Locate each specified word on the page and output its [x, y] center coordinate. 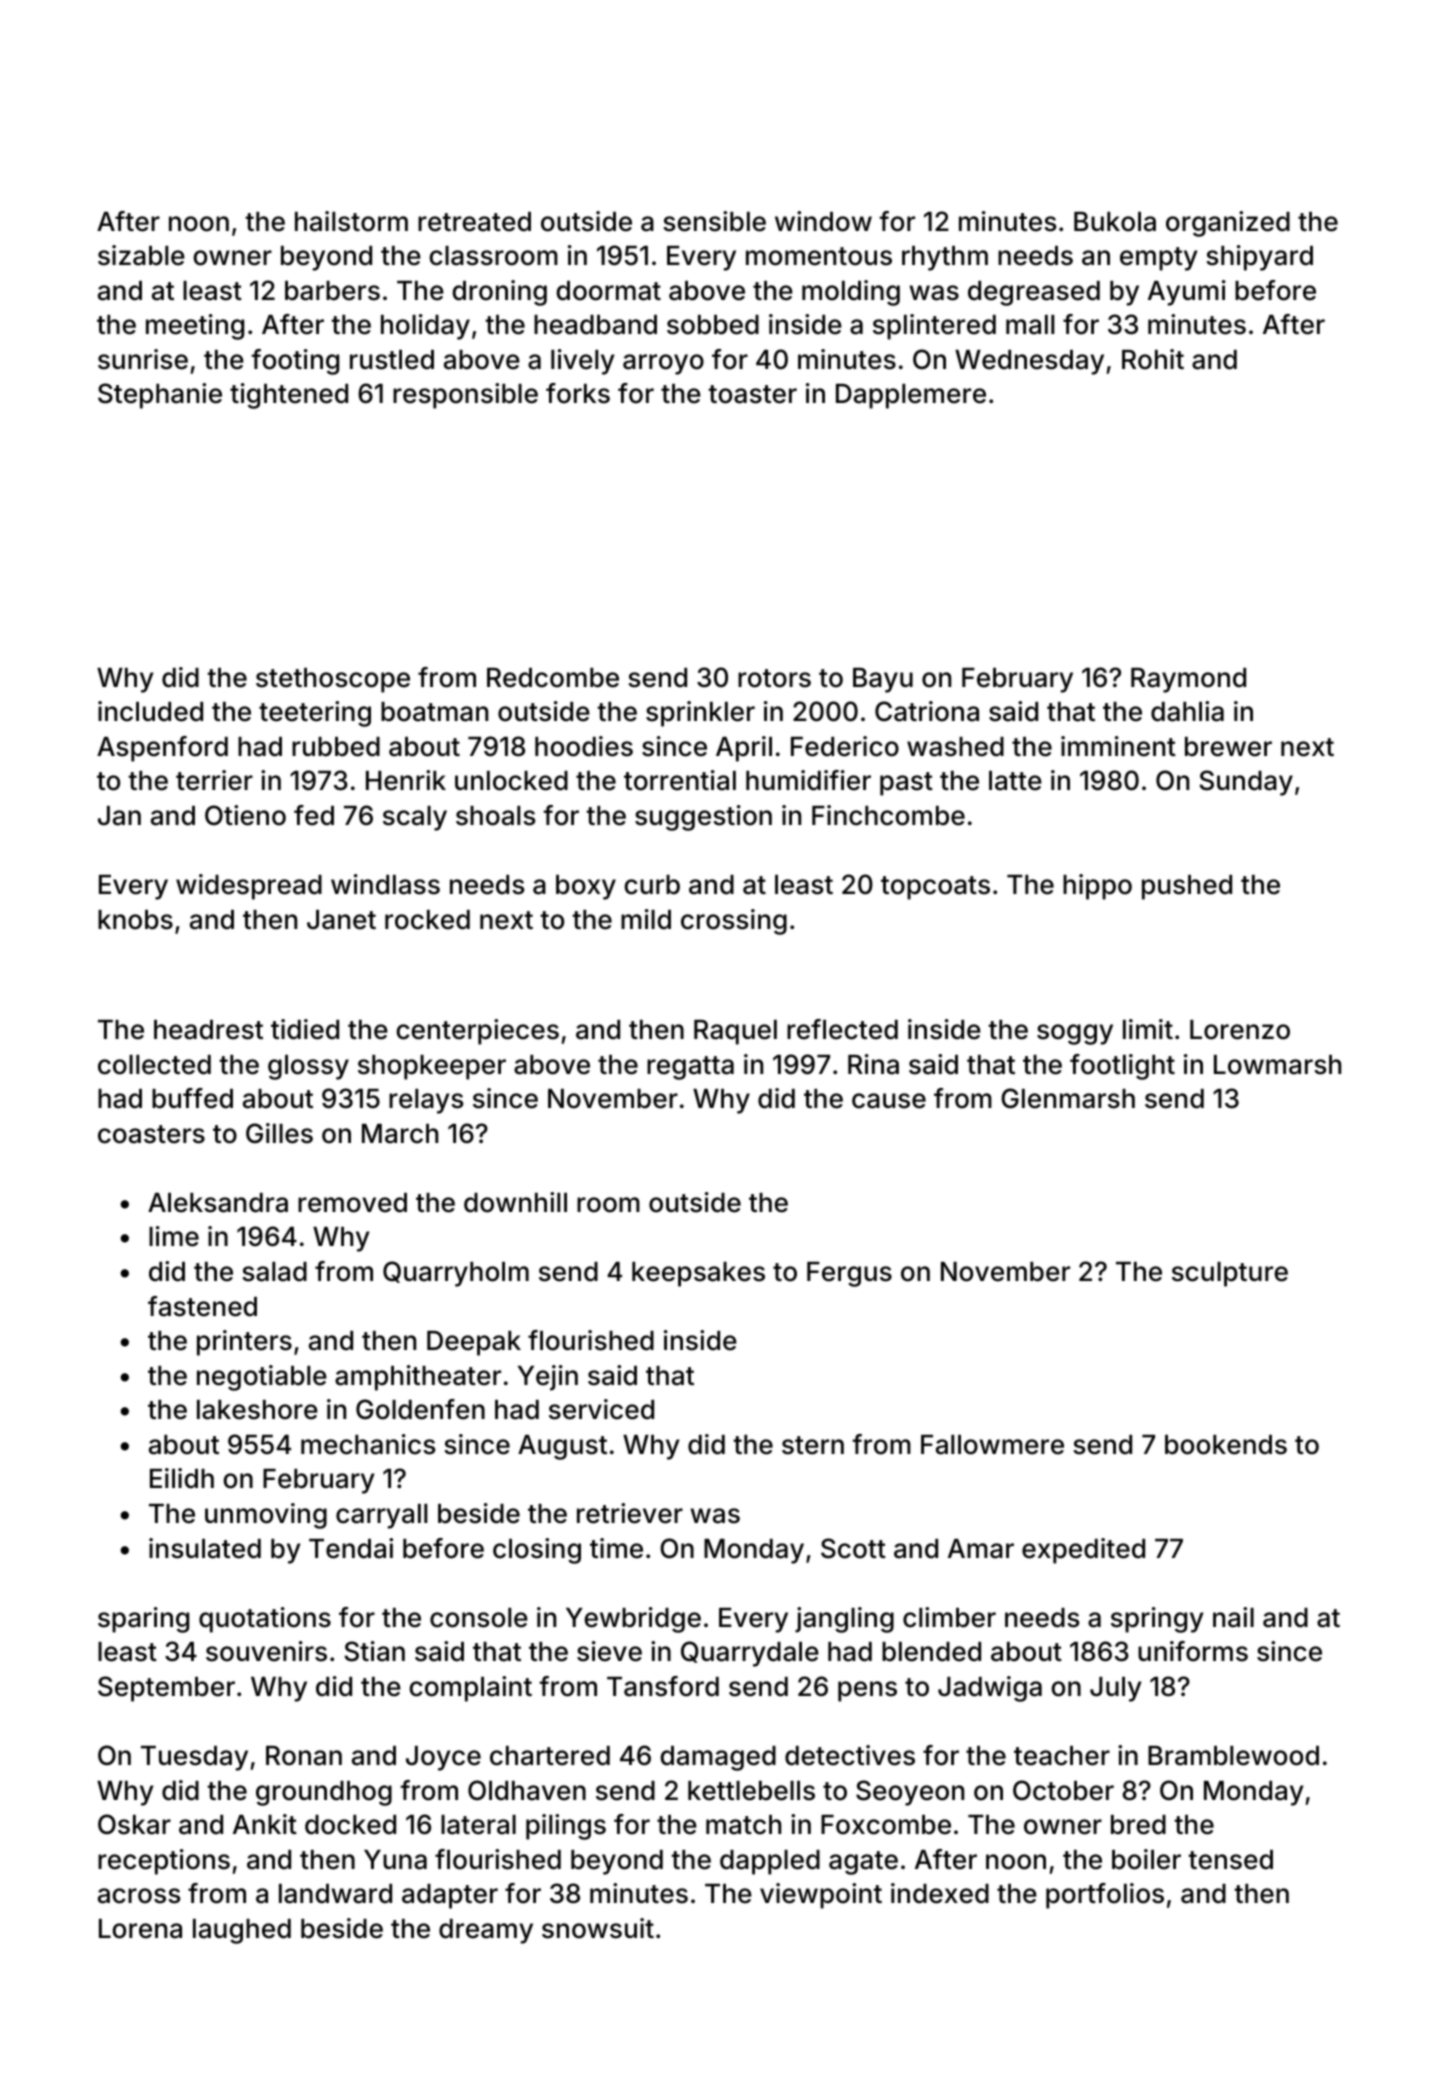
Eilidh [182, 1478]
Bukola [1115, 222]
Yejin [548, 1378]
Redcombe [553, 678]
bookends [1226, 1445]
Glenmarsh [1068, 1098]
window [823, 221]
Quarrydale [750, 1654]
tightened [289, 396]
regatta [690, 1068]
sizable [141, 255]
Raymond [1188, 680]
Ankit [265, 1824]
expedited [1083, 1551]
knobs [135, 920]
